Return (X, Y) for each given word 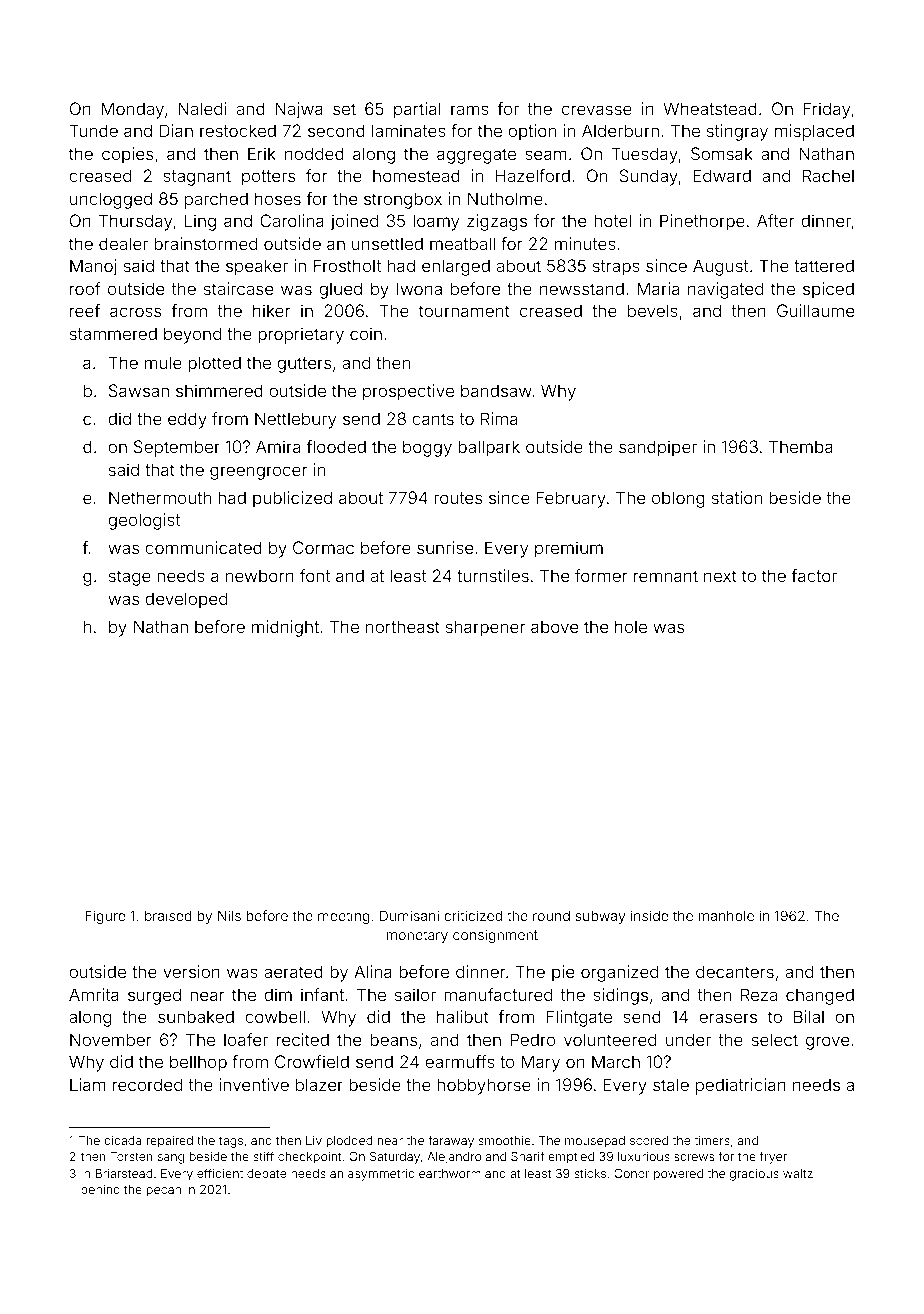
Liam (88, 1084)
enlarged (456, 267)
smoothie (504, 1140)
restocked (238, 130)
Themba (801, 446)
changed (820, 996)
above (554, 626)
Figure (105, 917)
